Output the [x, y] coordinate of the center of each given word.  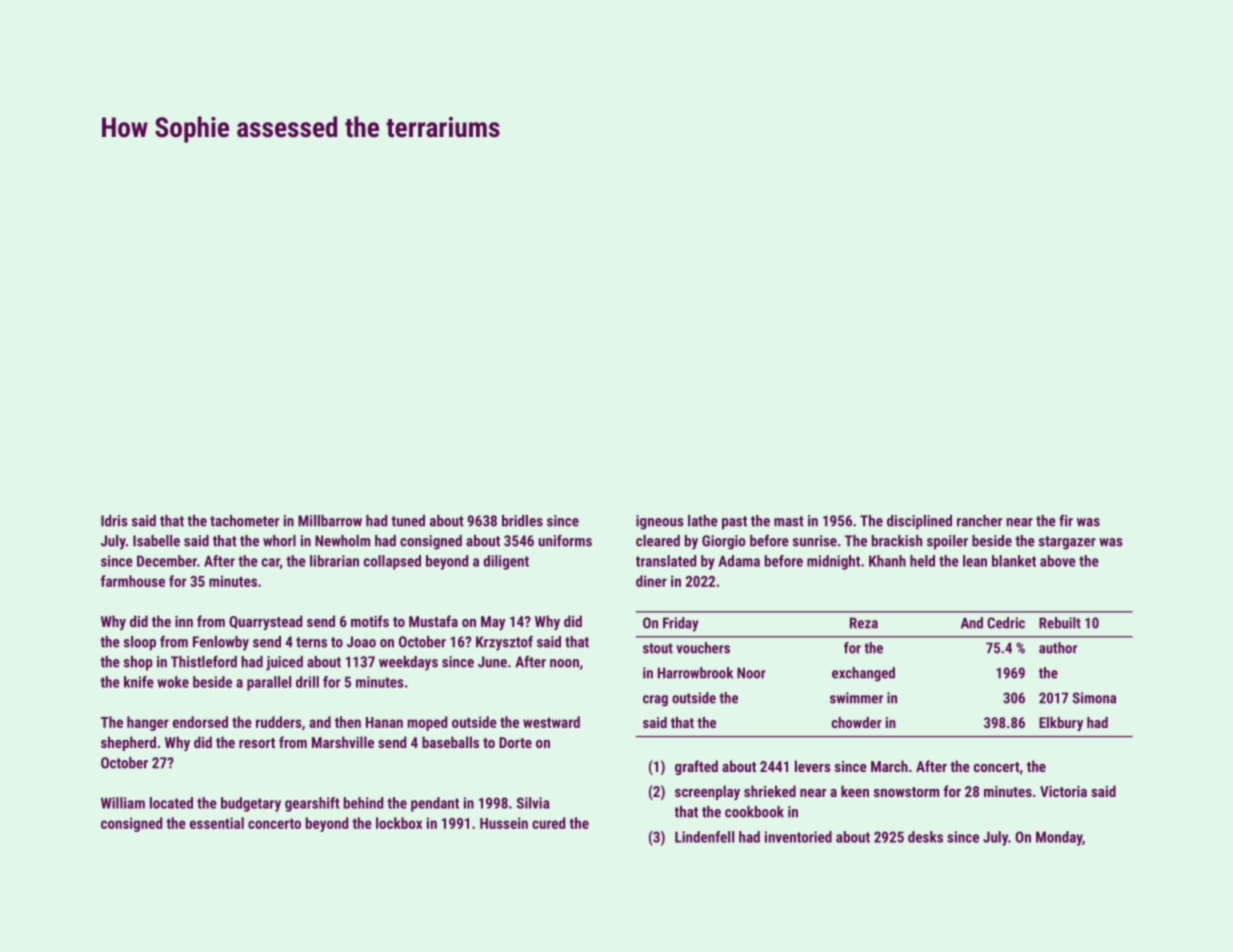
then [348, 722]
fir [1066, 521]
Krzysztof [504, 643]
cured [548, 823]
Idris [114, 521]
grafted [696, 767]
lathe [703, 521]
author [1058, 648]
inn [184, 621]
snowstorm [906, 792]
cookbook [754, 812]
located [171, 803]
